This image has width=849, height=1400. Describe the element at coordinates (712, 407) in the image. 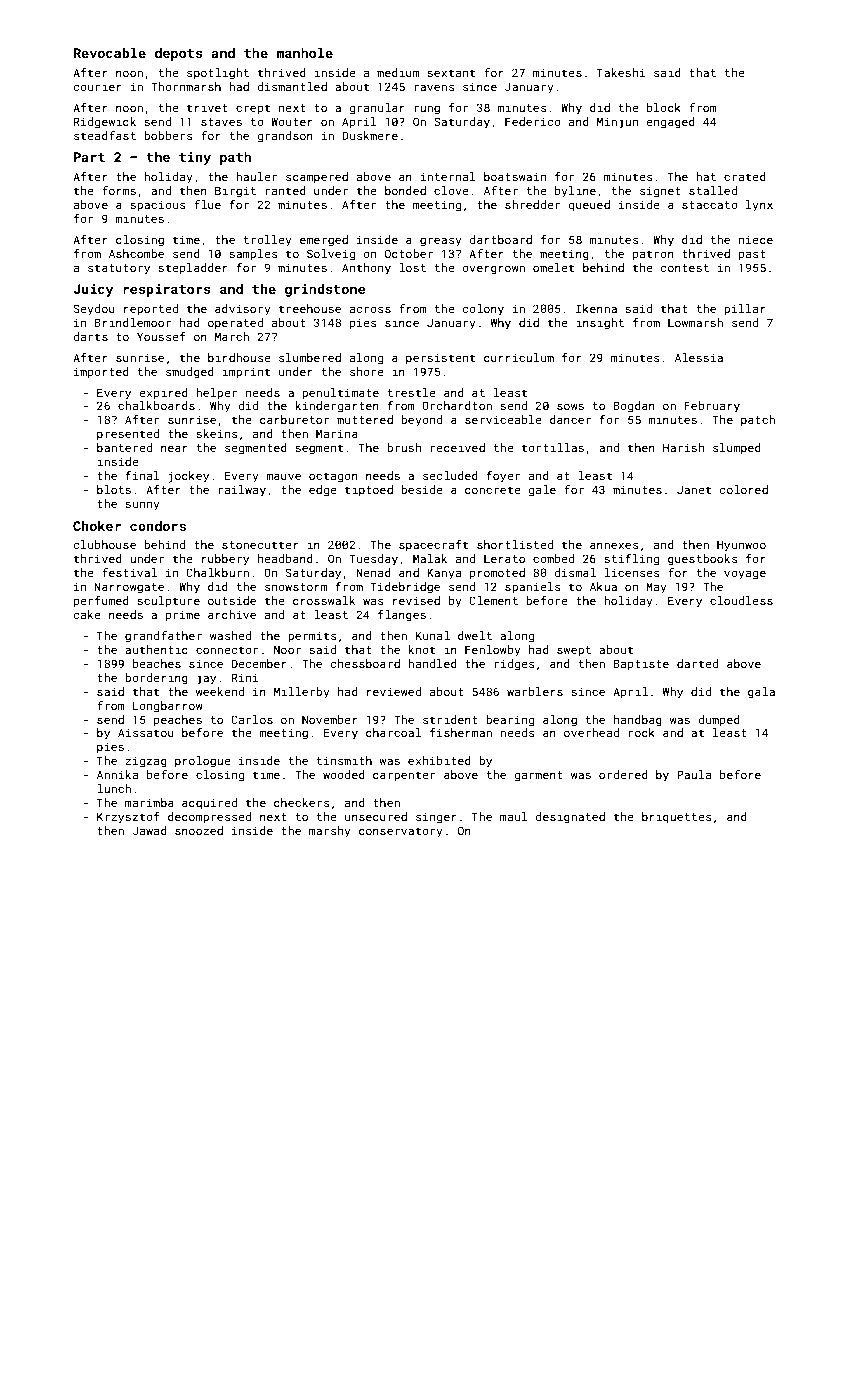

I see `February` at that location.
